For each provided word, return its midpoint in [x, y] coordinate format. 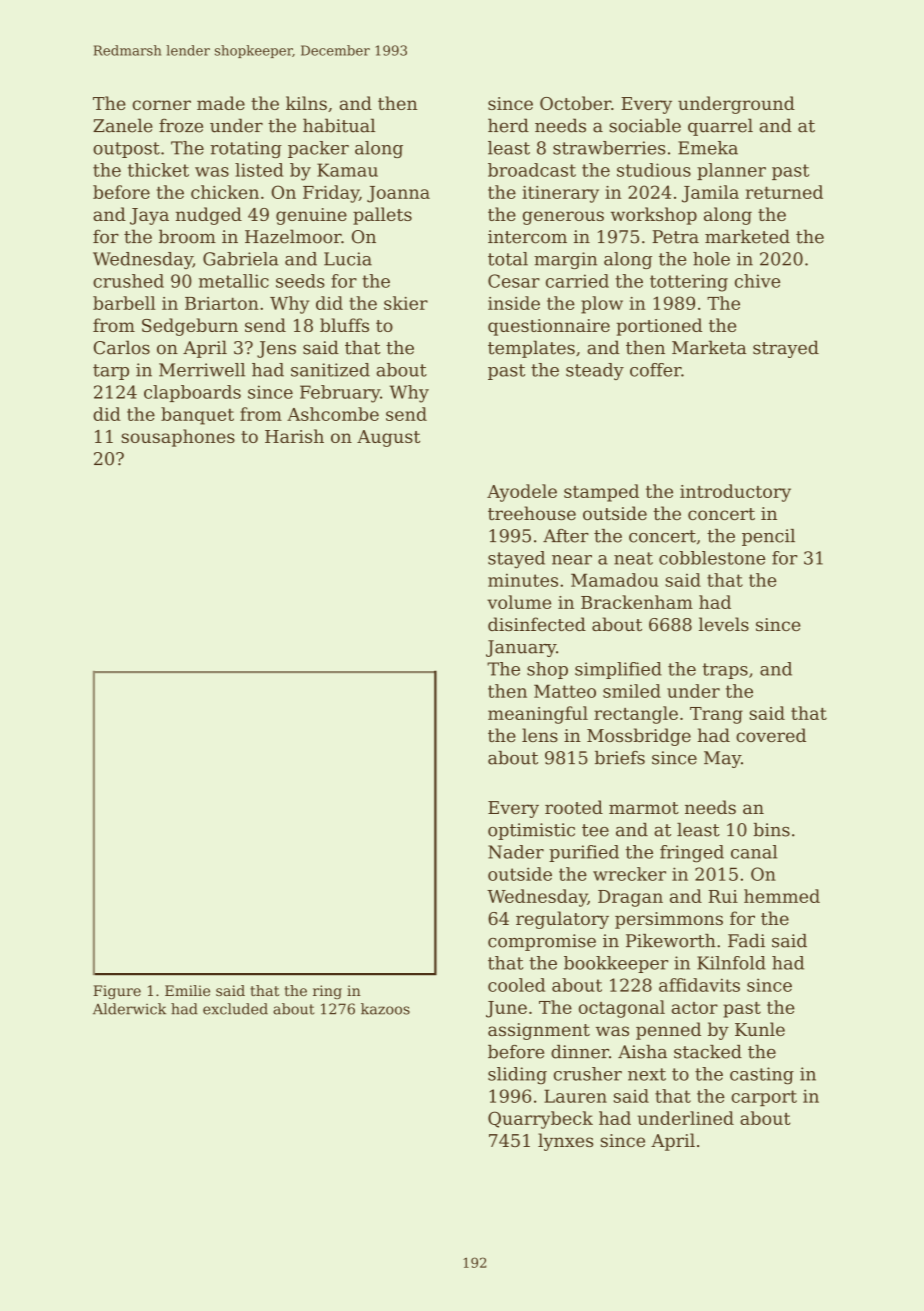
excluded [235, 1009]
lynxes [566, 1142]
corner [161, 105]
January [521, 648]
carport [764, 1098]
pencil [768, 537]
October [575, 103]
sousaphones [178, 438]
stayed [516, 560]
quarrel [720, 127]
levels [724, 624]
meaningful [538, 715]
